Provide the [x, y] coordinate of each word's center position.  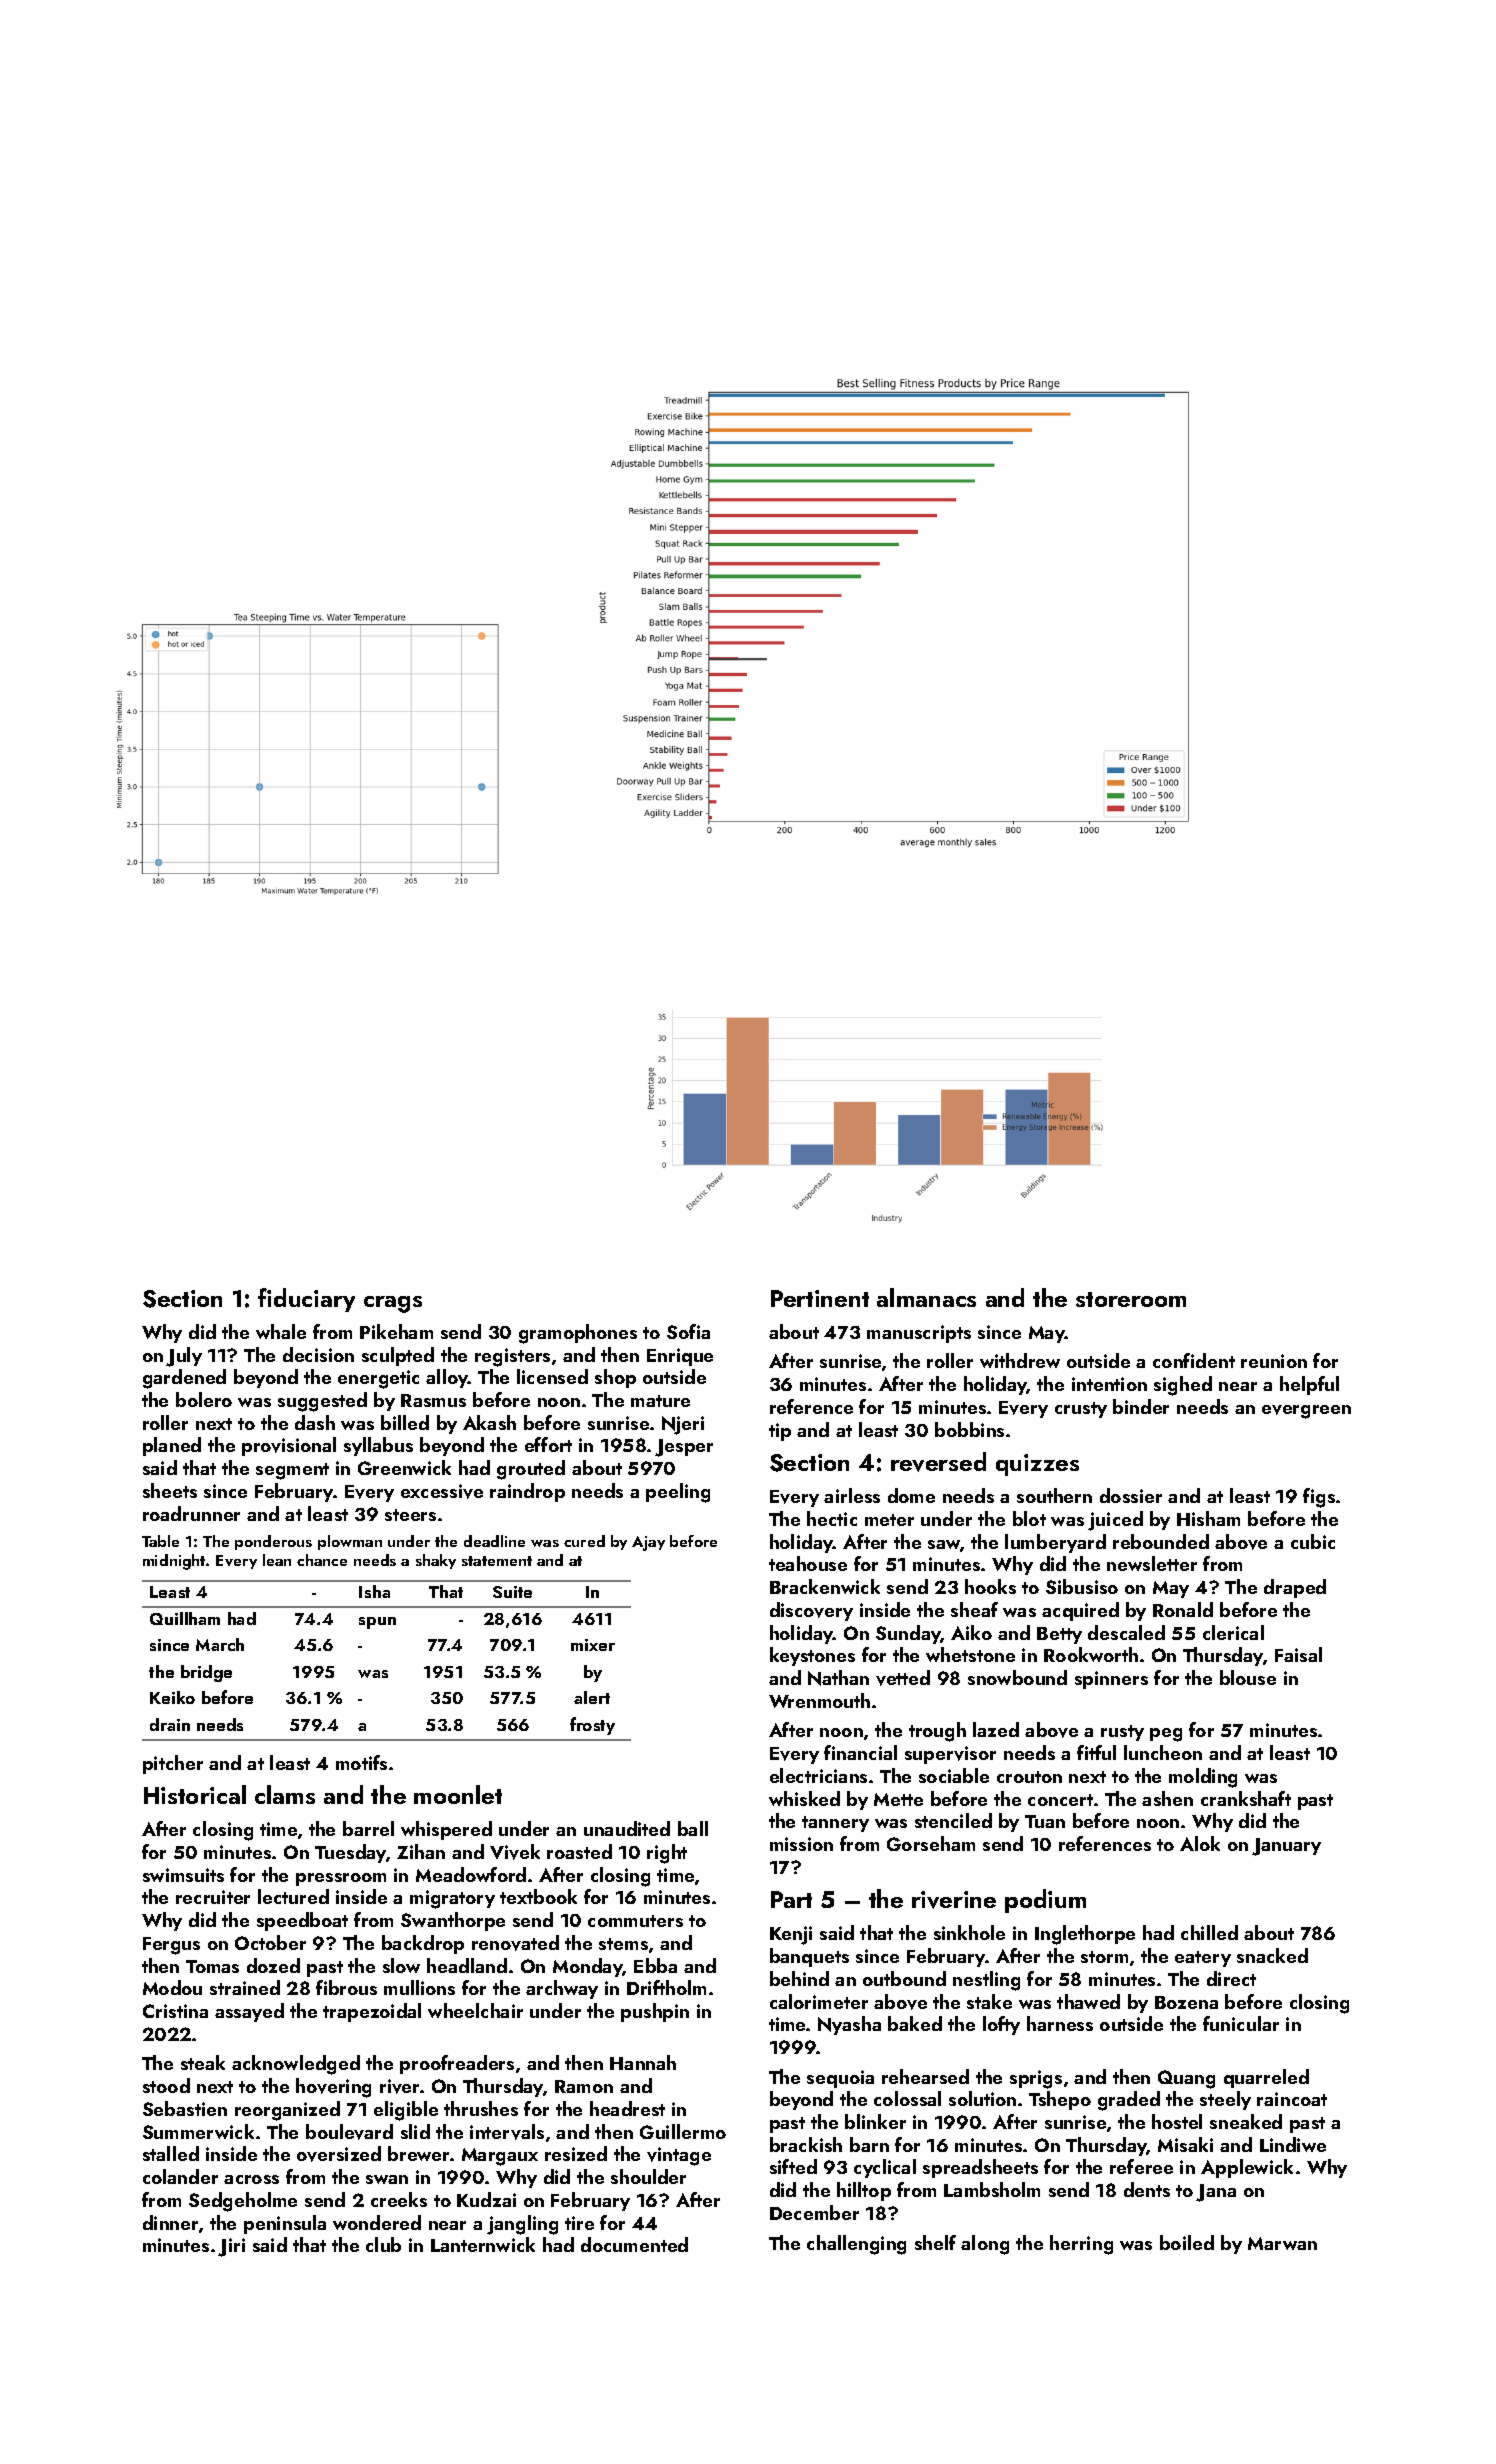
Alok [1200, 1843]
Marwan [1282, 2243]
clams [285, 1794]
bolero [204, 1399]
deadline [494, 1541]
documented [634, 2244]
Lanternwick [483, 2244]
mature [660, 1401]
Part [791, 1899]
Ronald [1183, 1609]
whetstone [970, 1654]
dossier [1131, 1495]
